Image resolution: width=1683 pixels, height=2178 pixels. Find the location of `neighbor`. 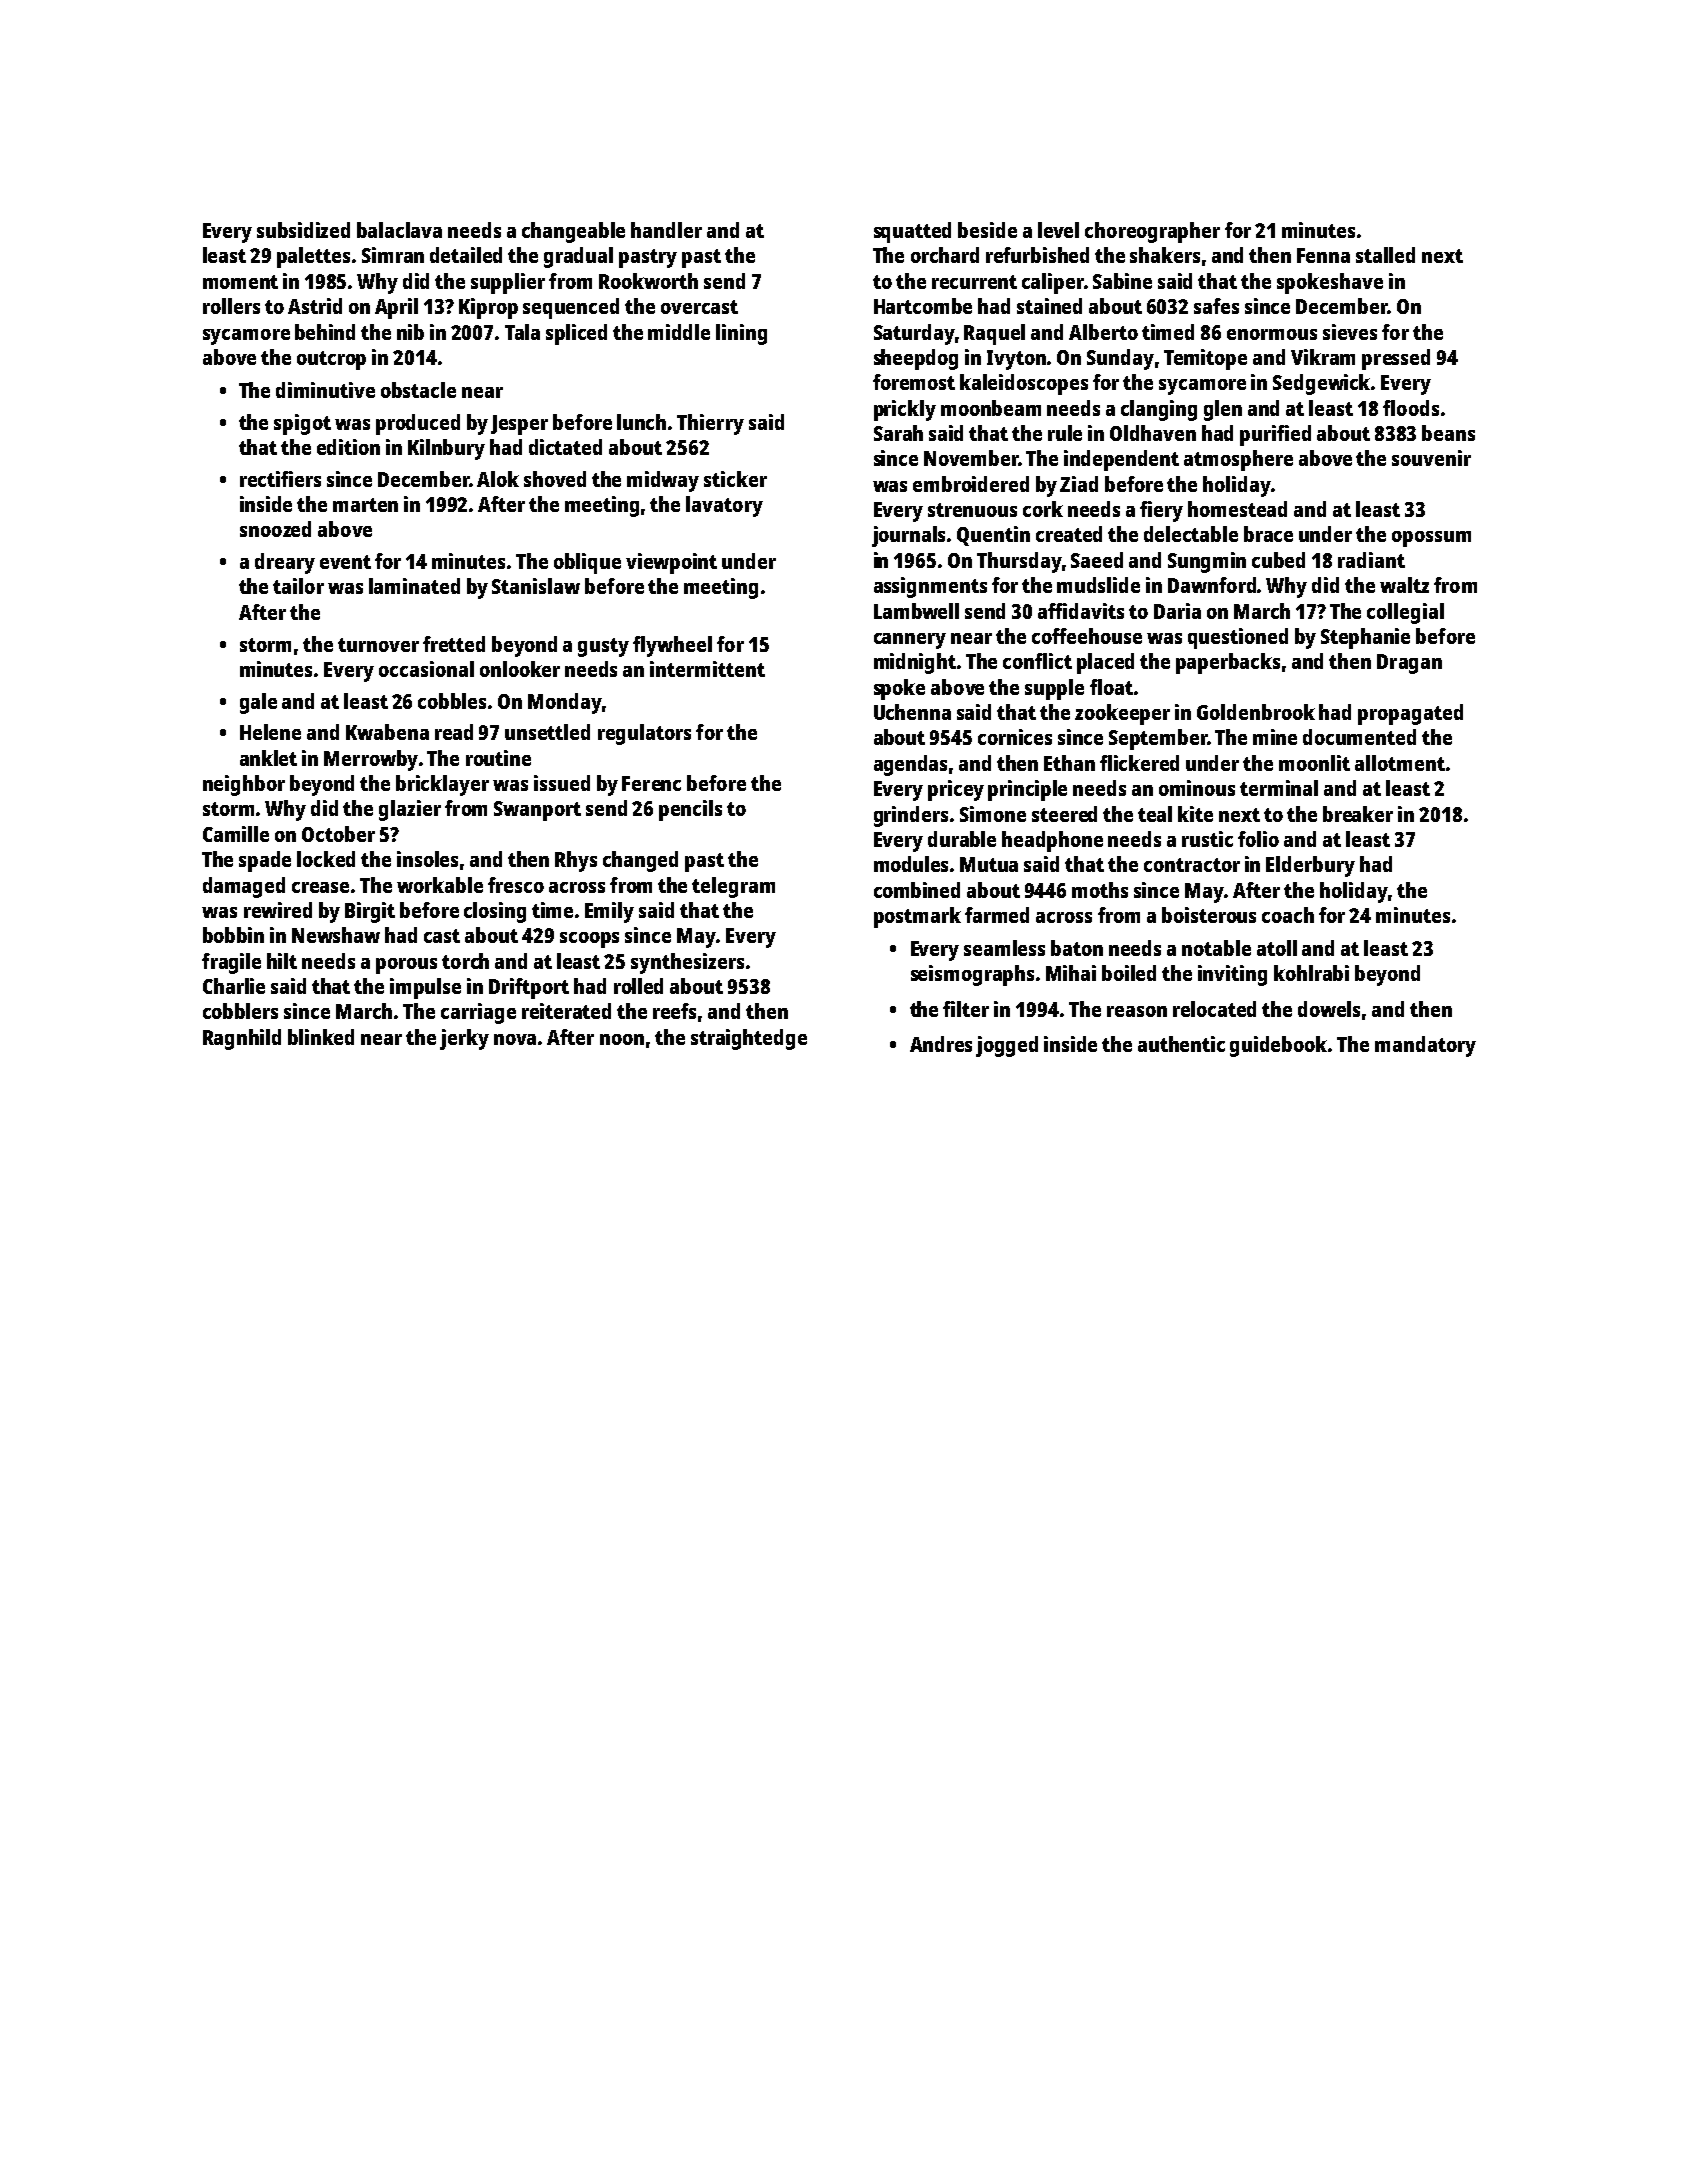

neighbor is located at coordinates (244, 785).
